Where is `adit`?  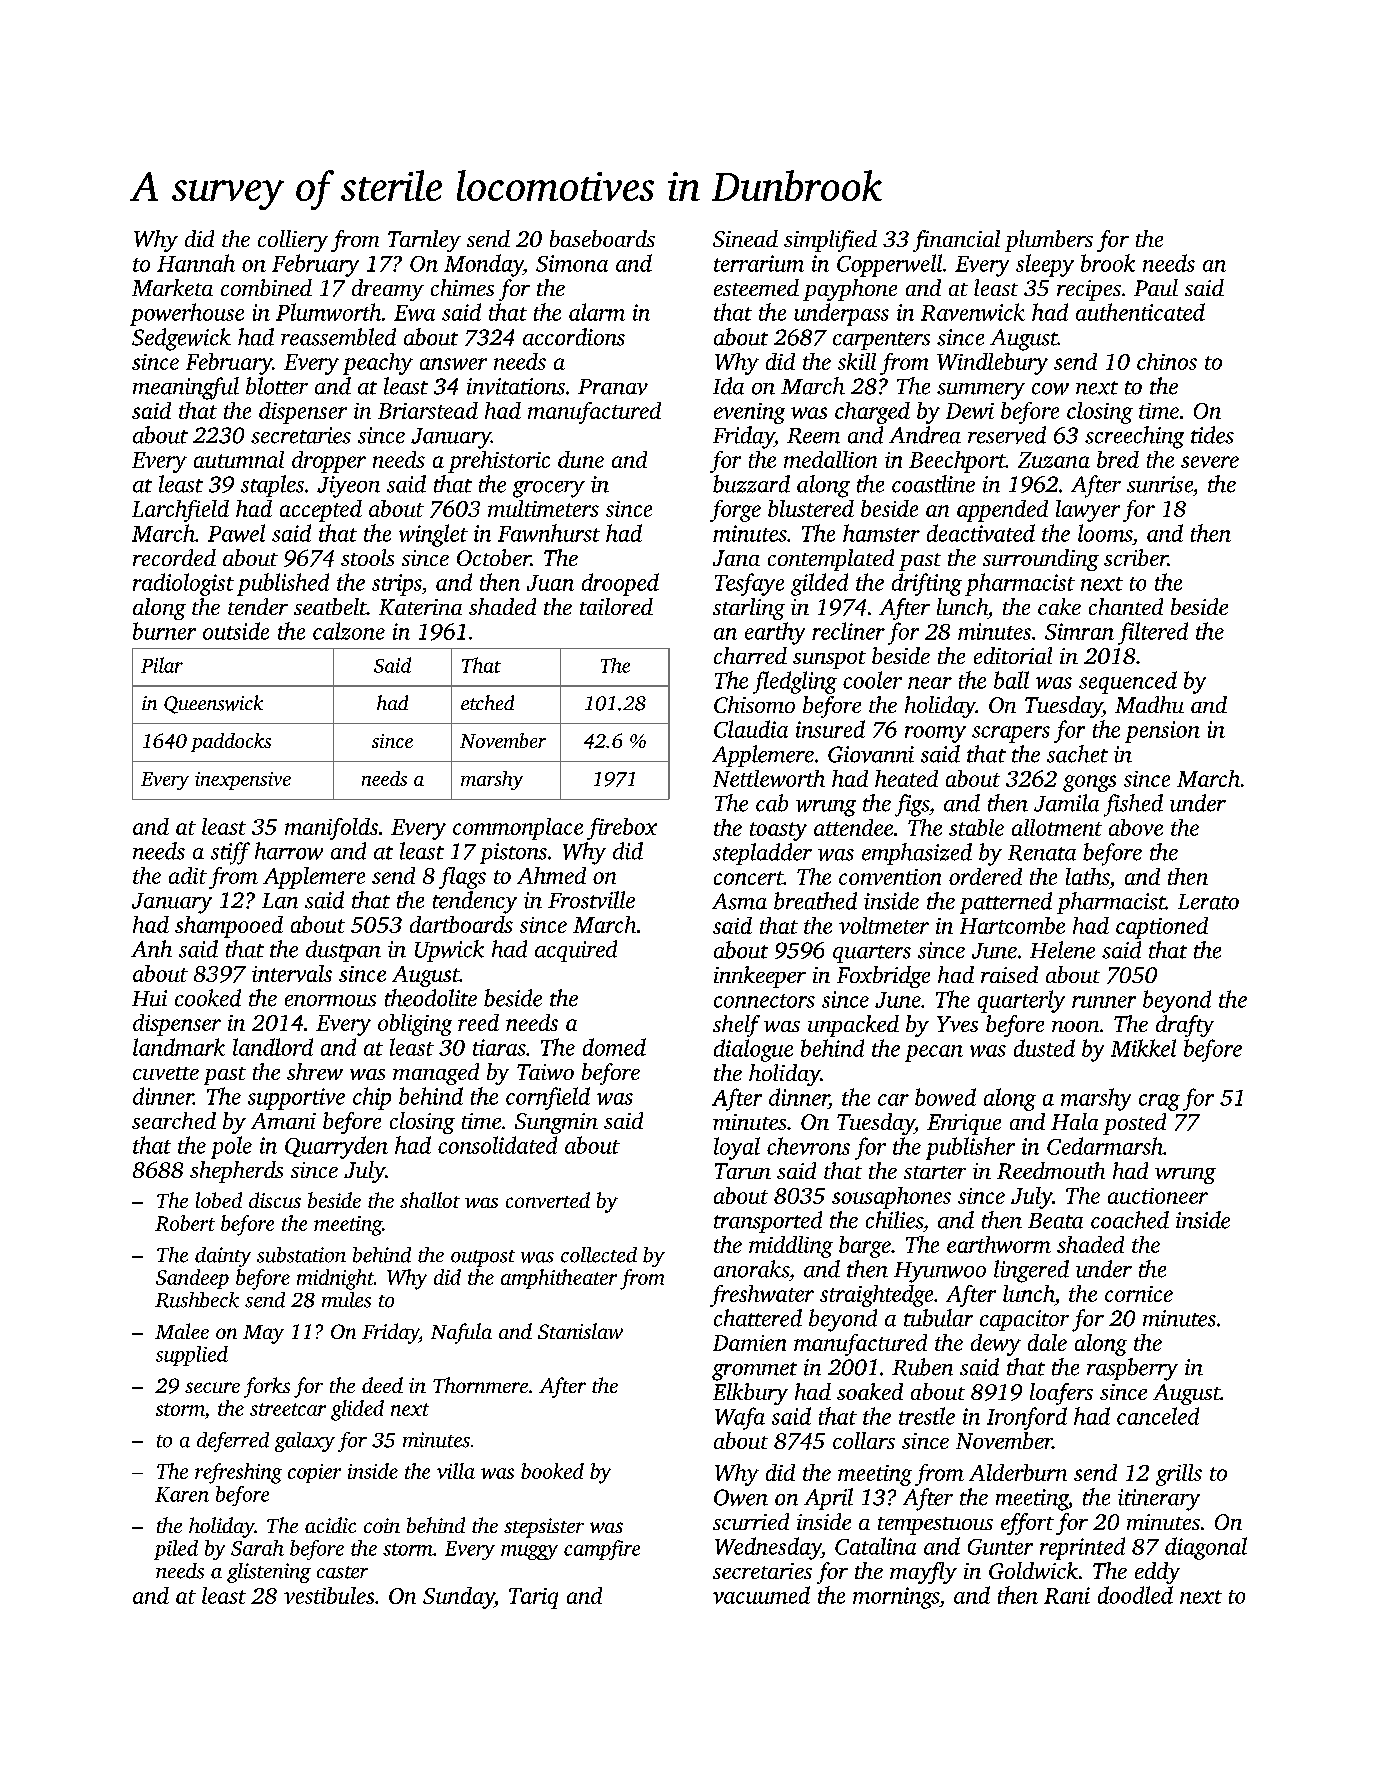 adit is located at coordinates (188, 875).
